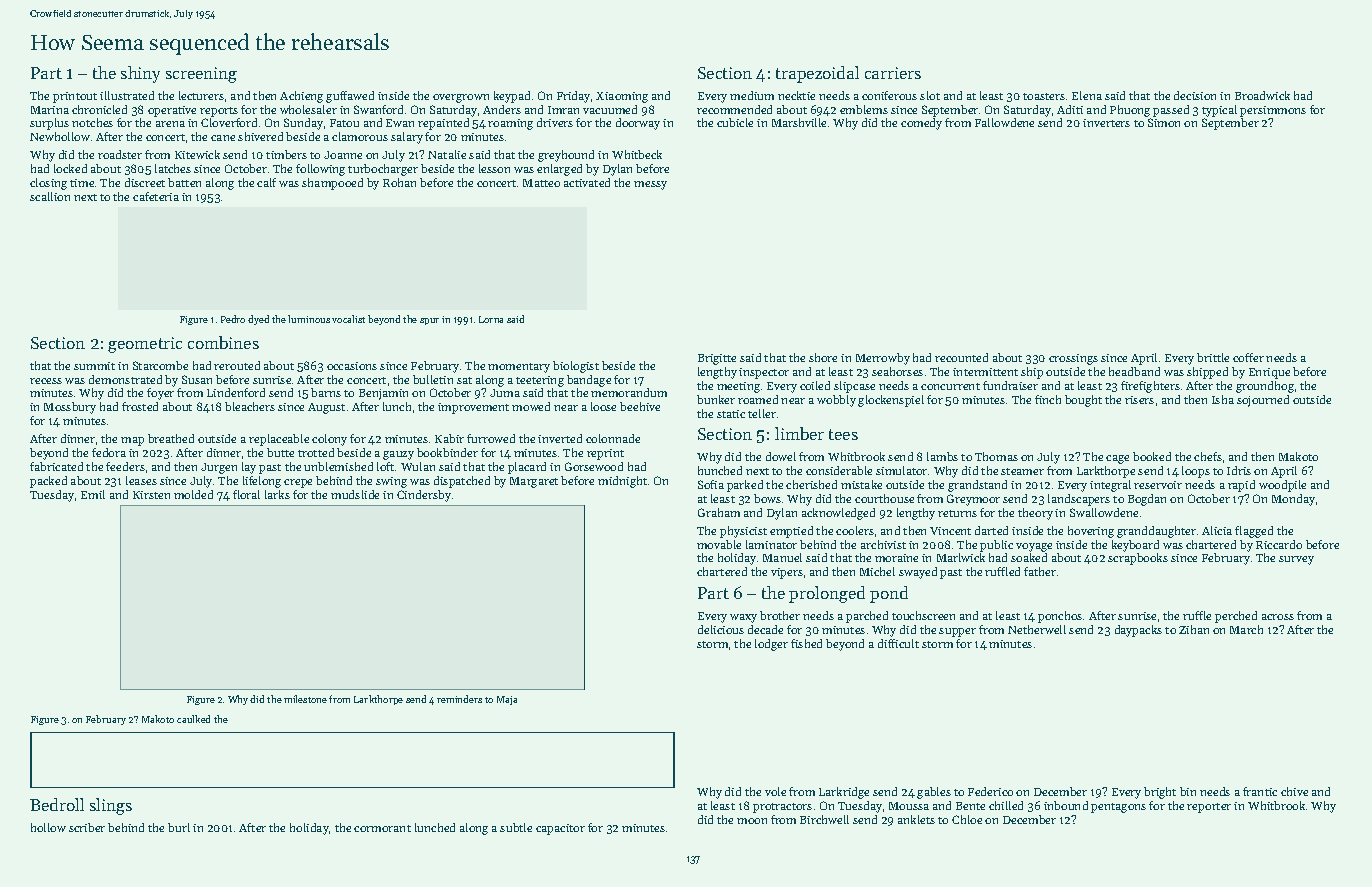 This image has width=1372, height=887. Describe the element at coordinates (1130, 111) in the image. I see `Phuong` at that location.
